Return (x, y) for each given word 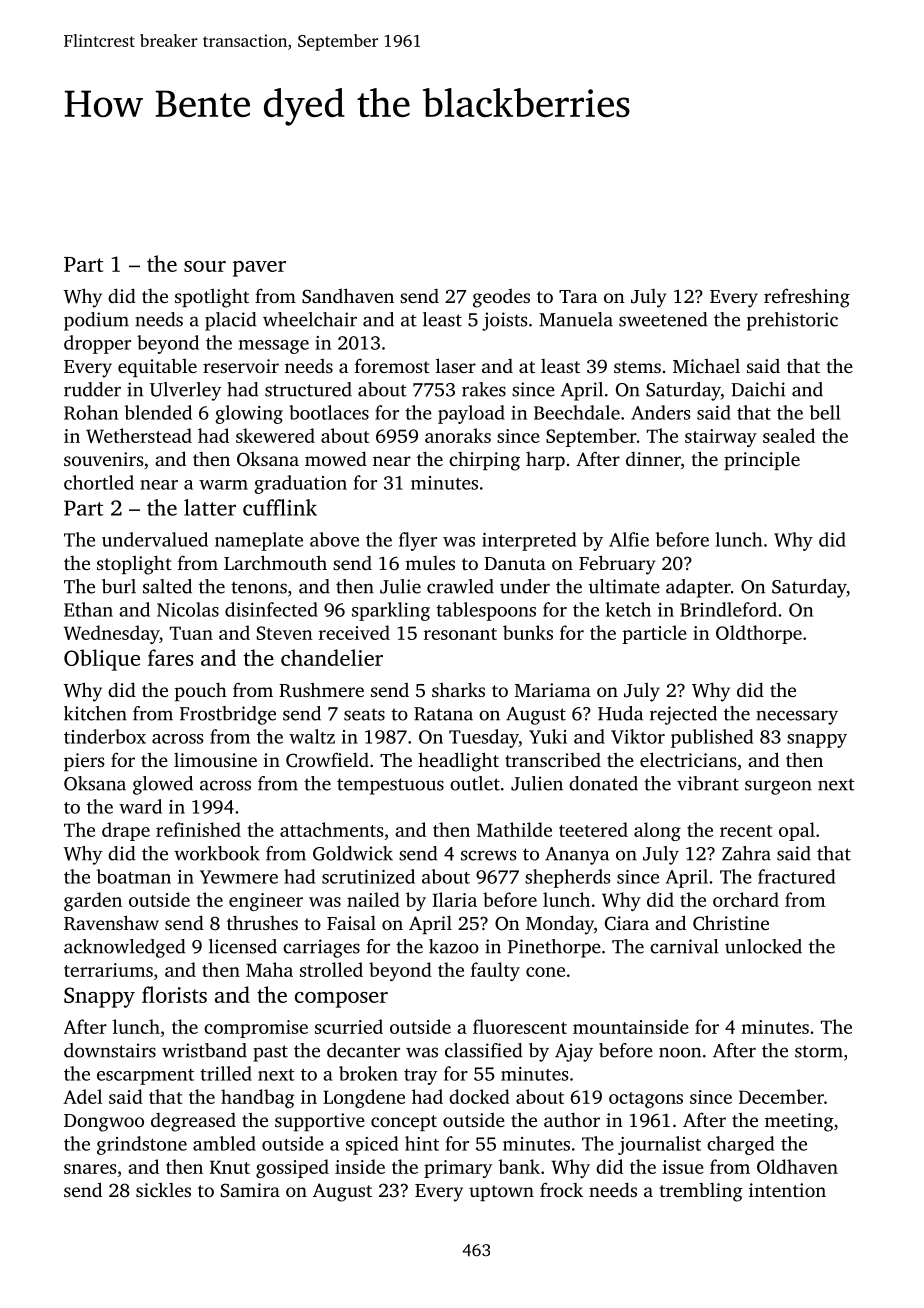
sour (205, 266)
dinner (653, 459)
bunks (528, 632)
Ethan (88, 609)
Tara (578, 296)
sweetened (663, 319)
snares (90, 1169)
